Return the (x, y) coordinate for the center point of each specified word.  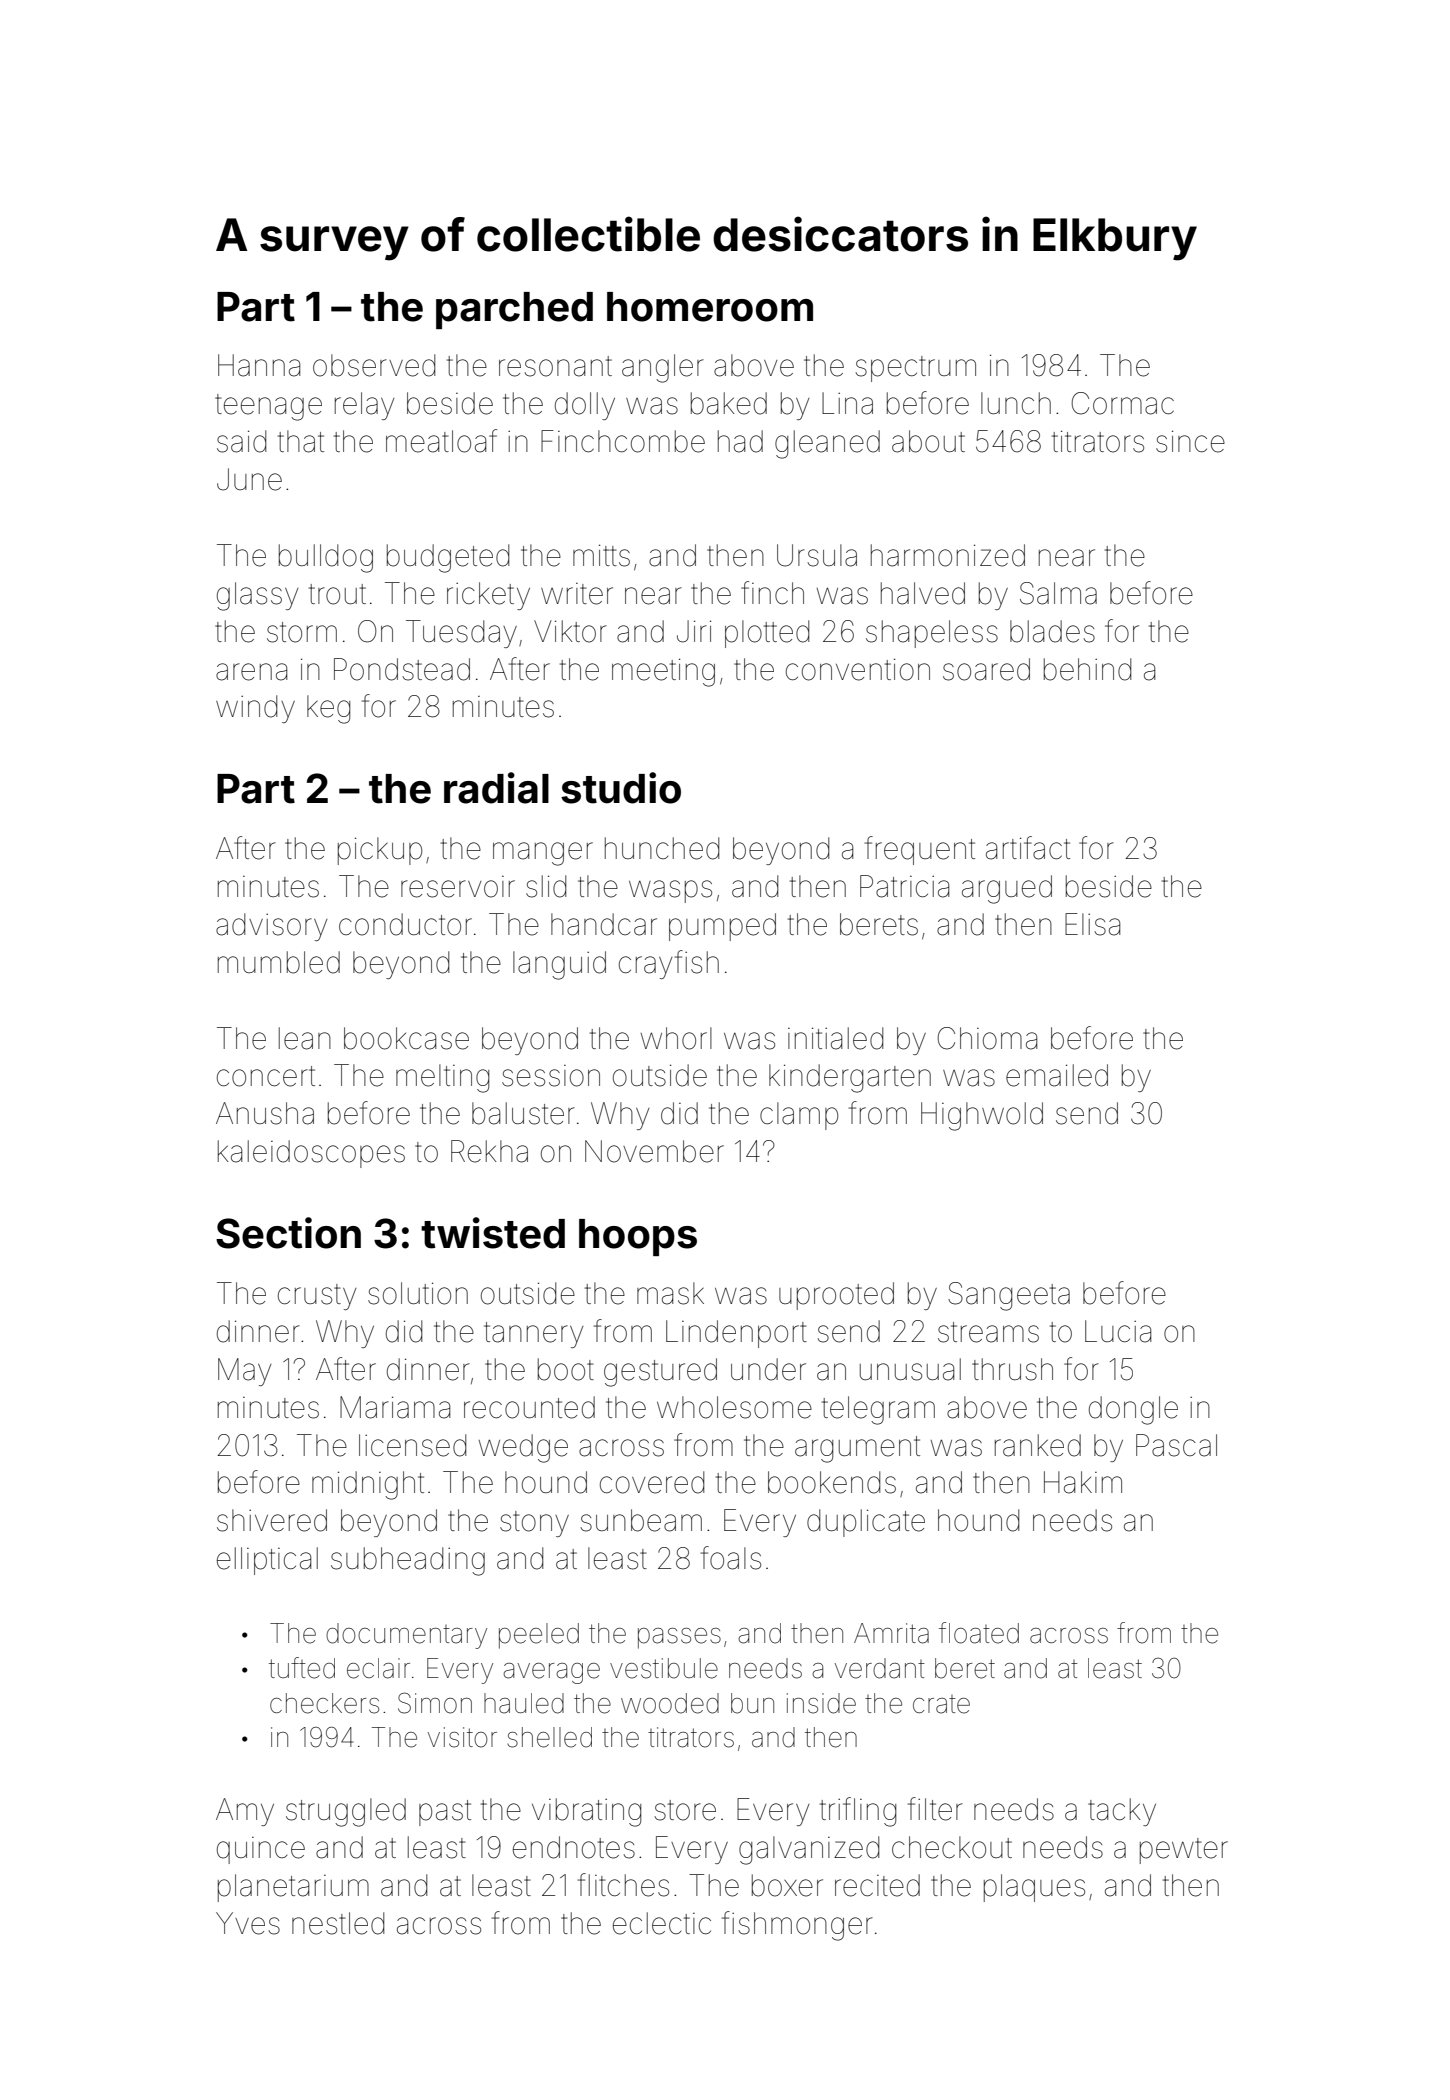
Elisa (1092, 924)
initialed (835, 1038)
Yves (248, 1923)
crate (941, 1704)
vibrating (586, 1812)
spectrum (915, 369)
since (1190, 441)
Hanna (259, 365)
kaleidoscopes (311, 1154)
